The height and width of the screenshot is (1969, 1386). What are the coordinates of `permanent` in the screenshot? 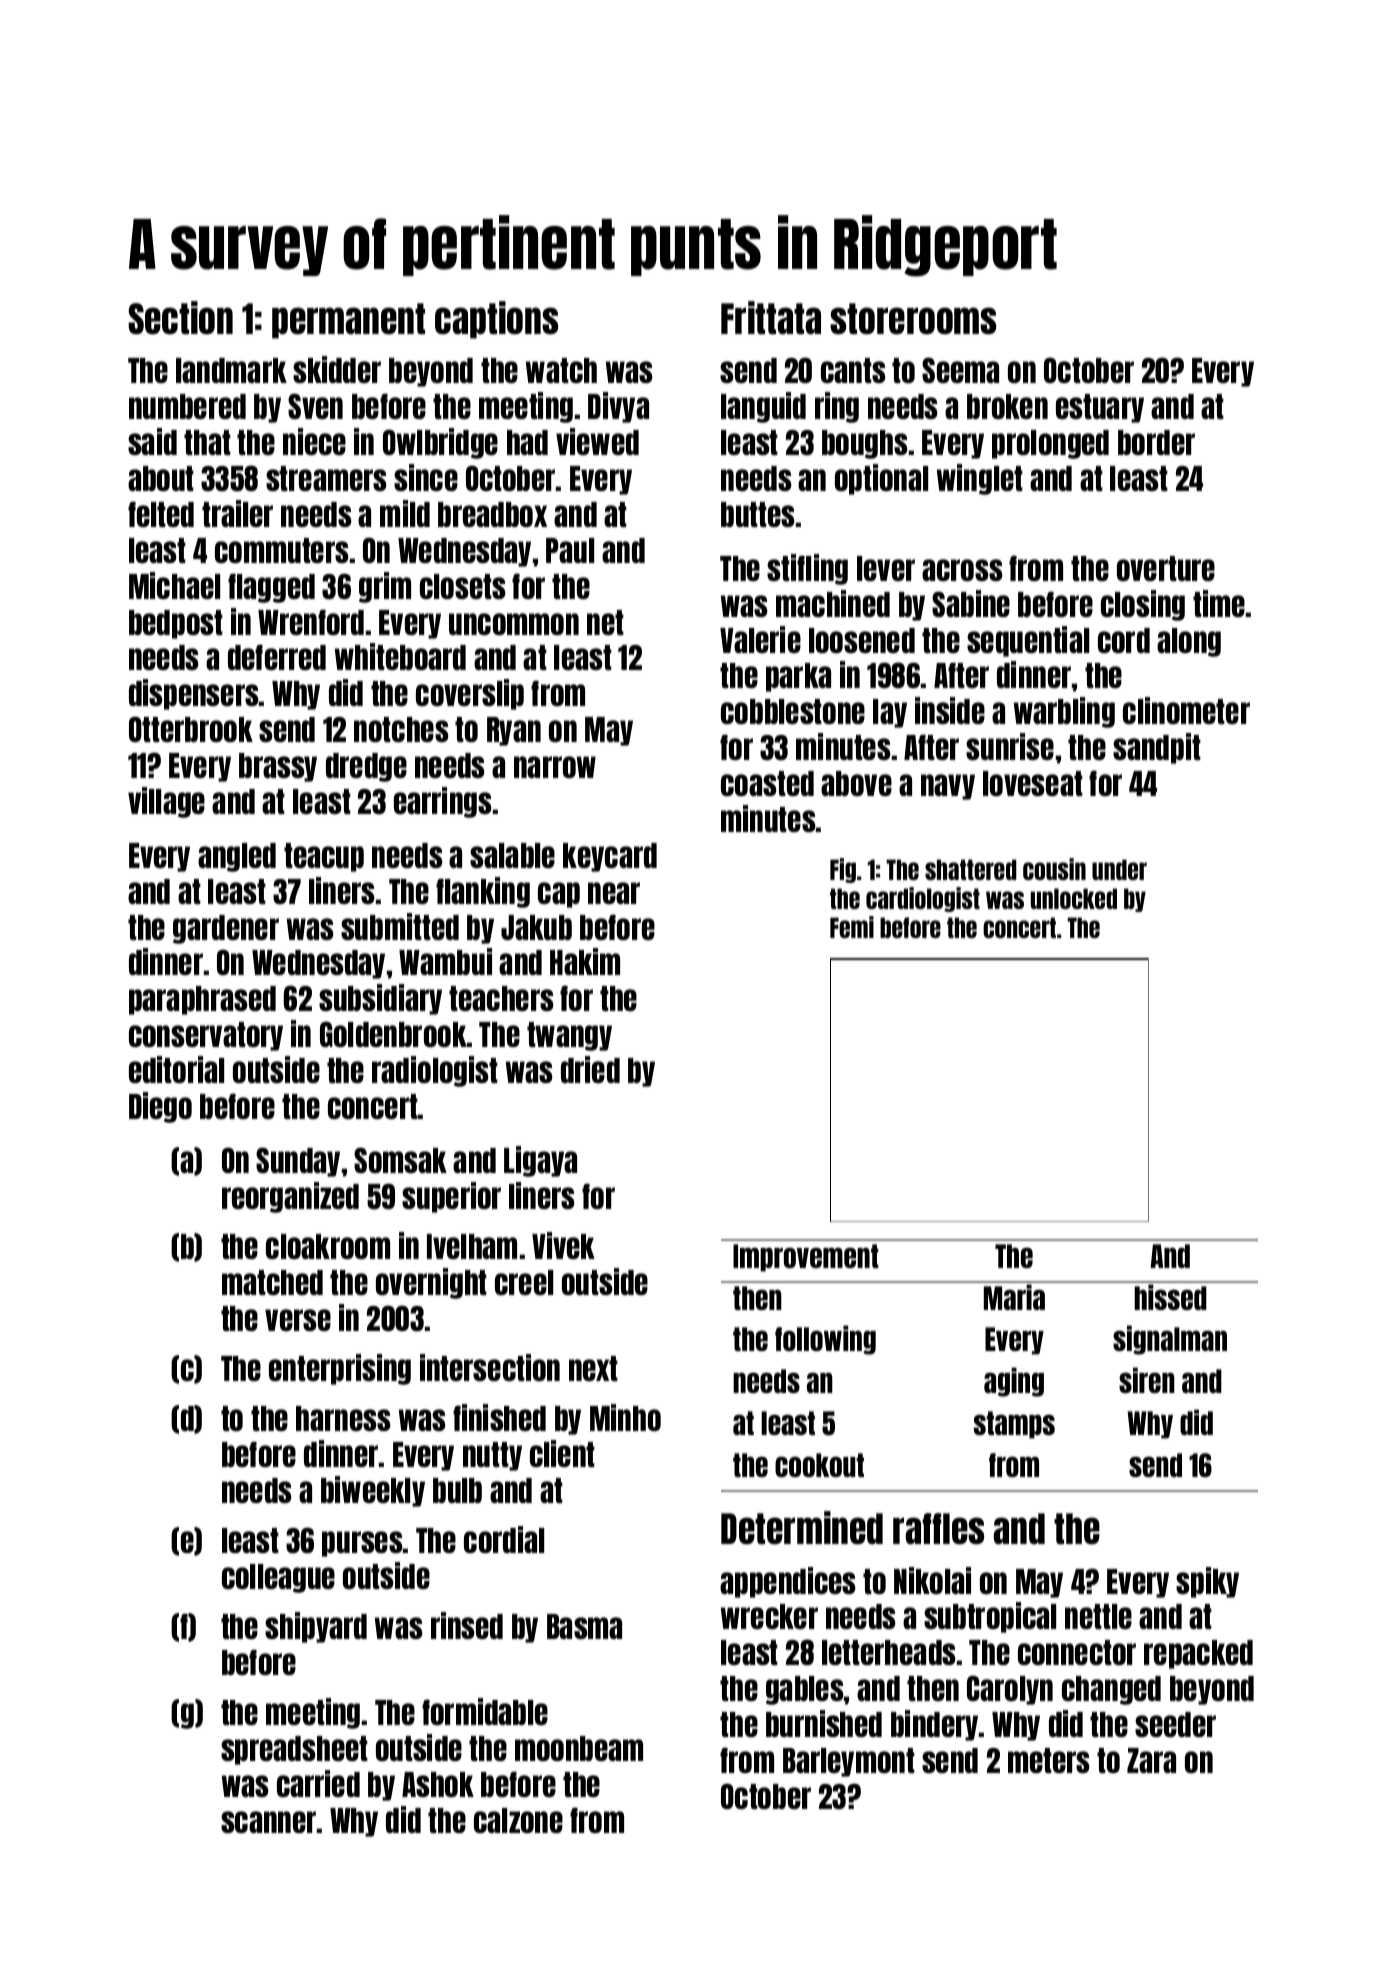 It's located at (348, 321).
